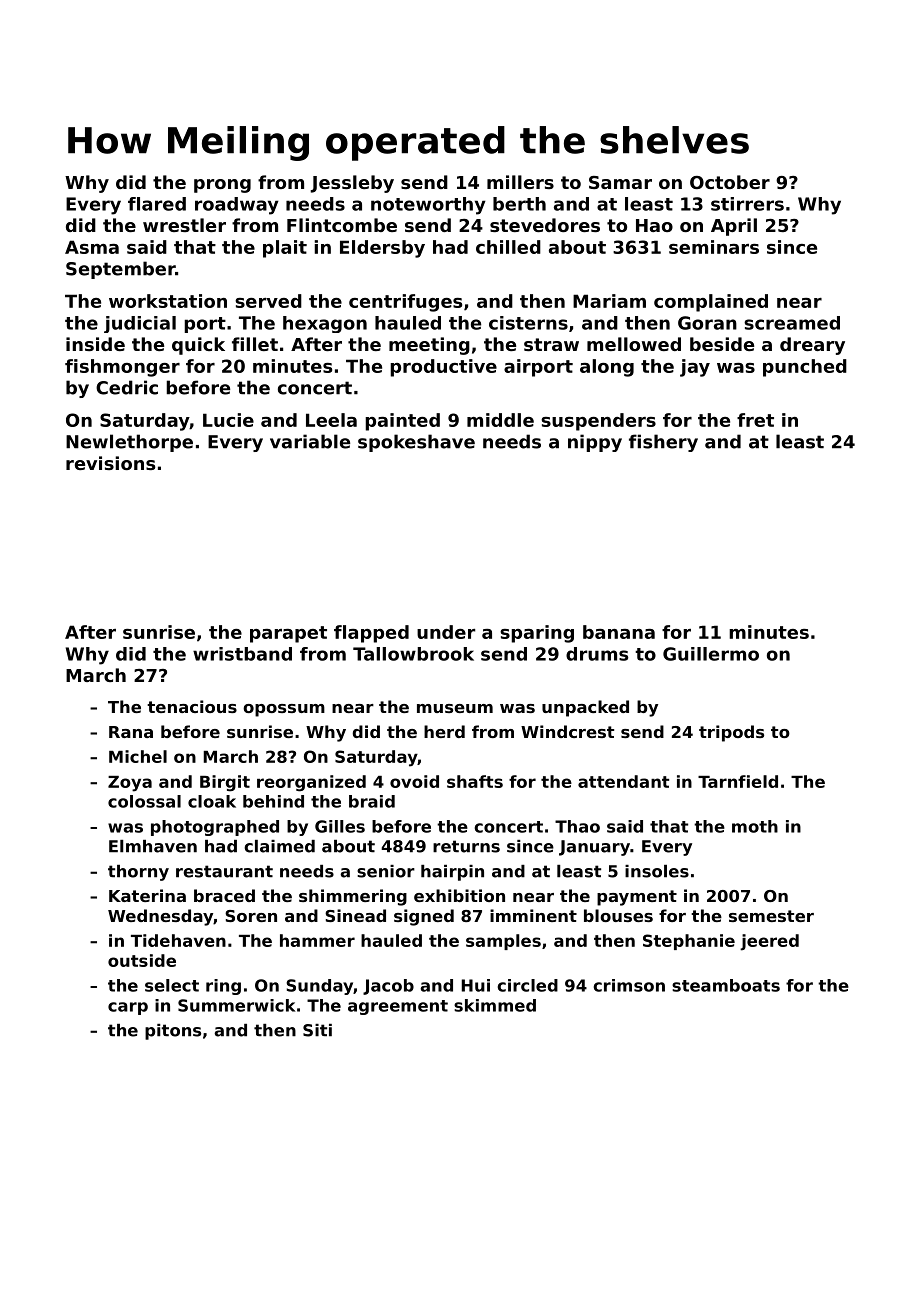  I want to click on Jessleby, so click(352, 184).
